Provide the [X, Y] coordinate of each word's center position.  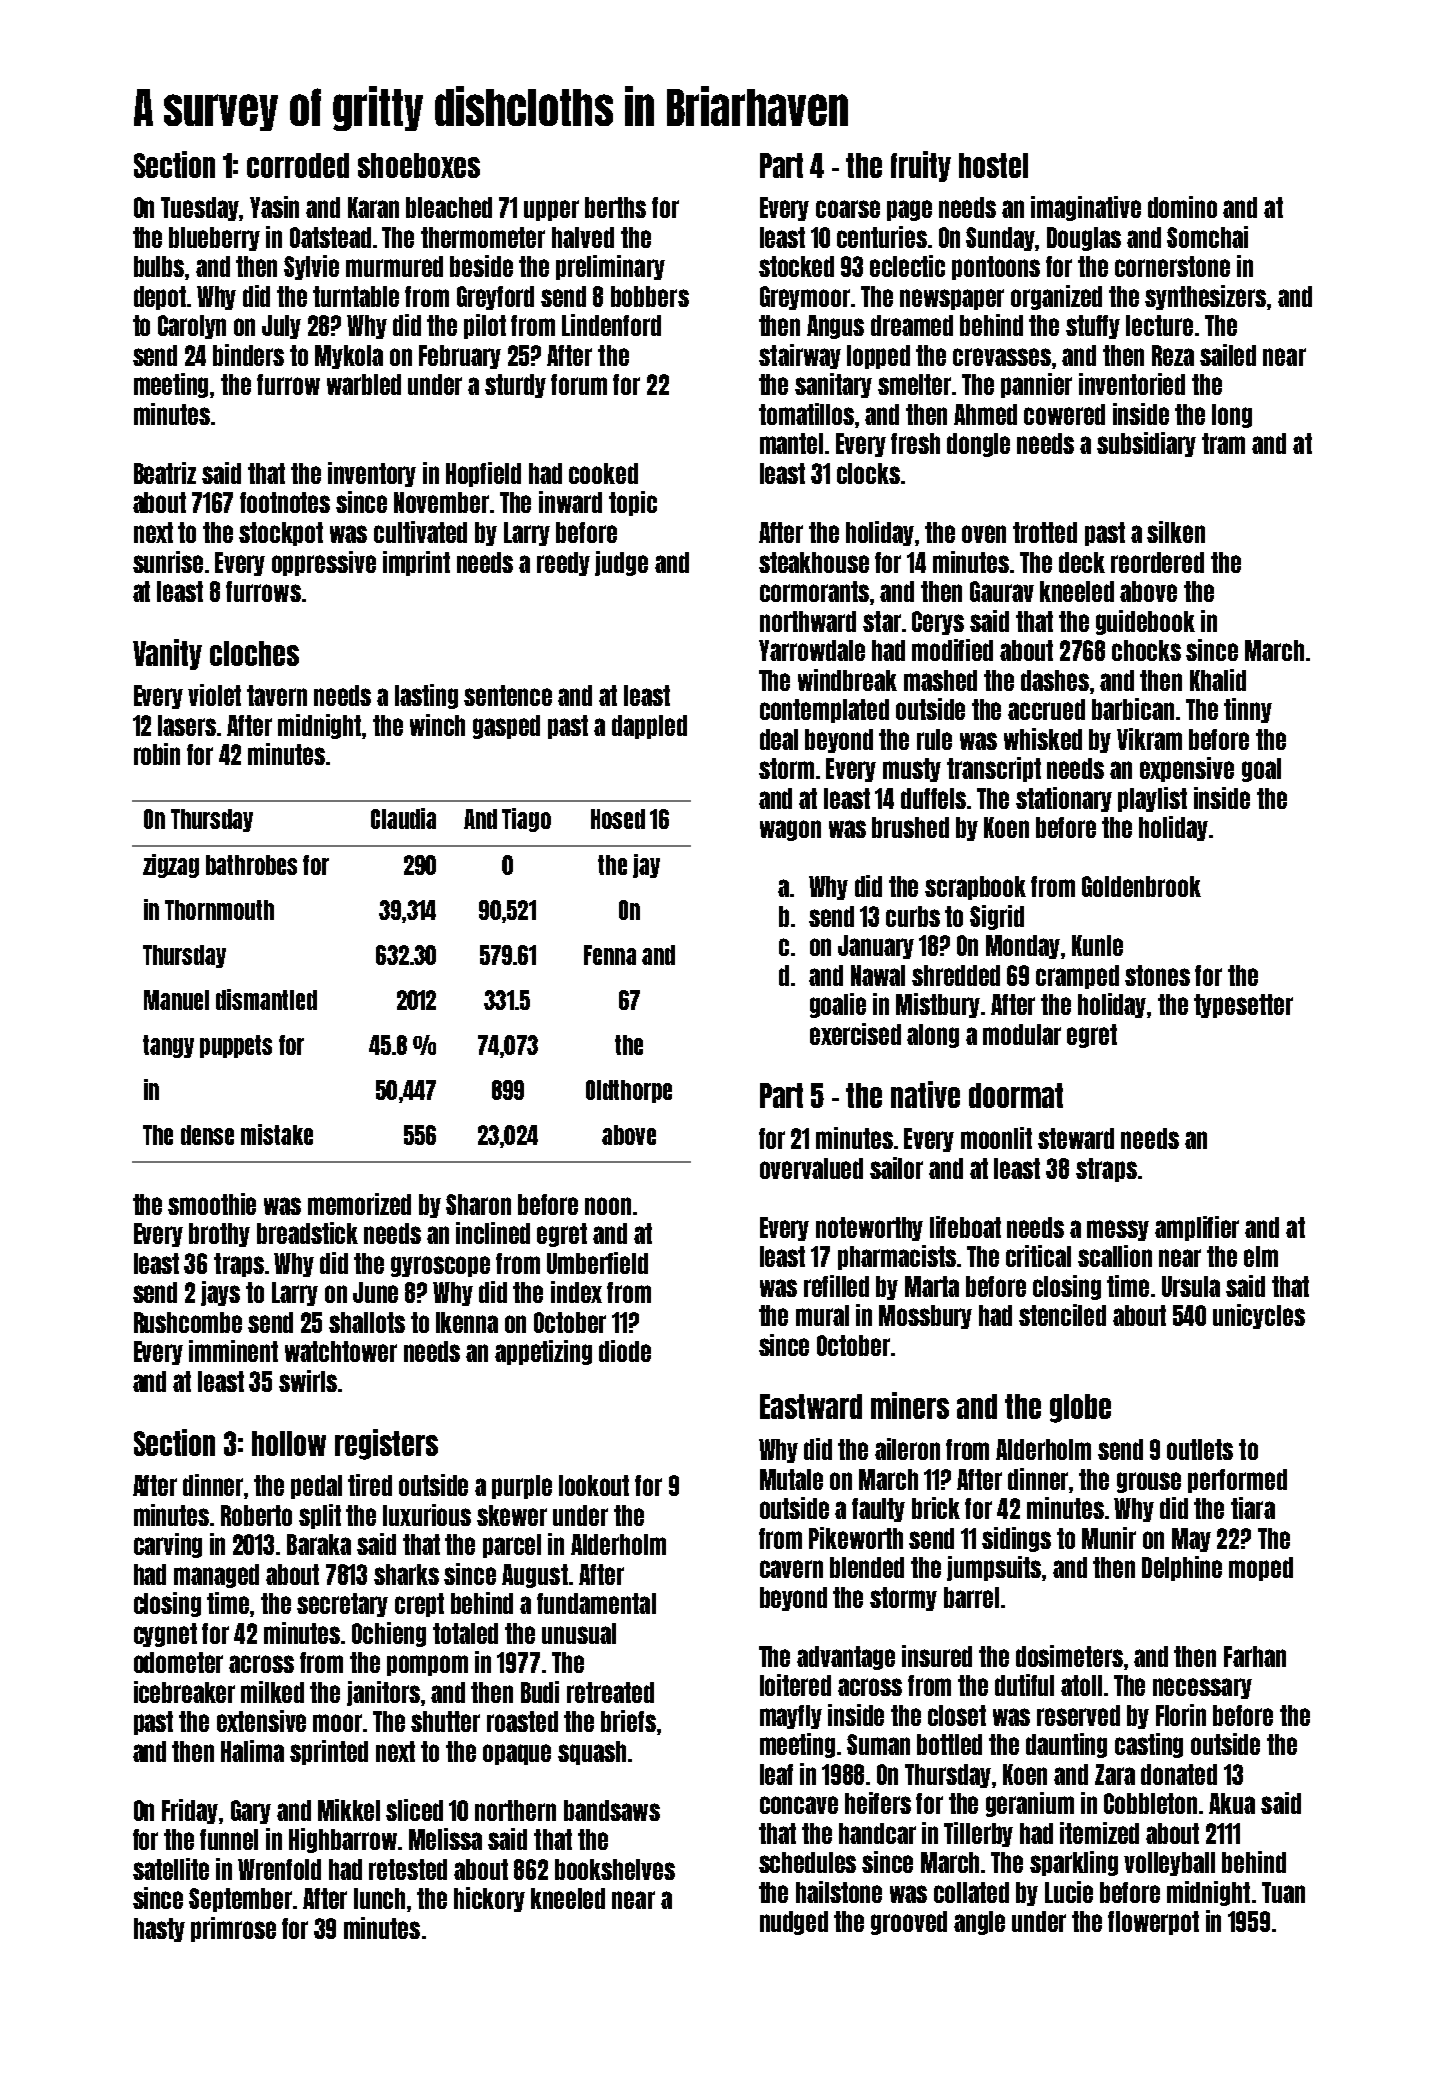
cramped [1077, 977]
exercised [855, 1034]
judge [621, 563]
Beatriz [165, 473]
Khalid [1218, 680]
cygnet [165, 1635]
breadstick [307, 1233]
